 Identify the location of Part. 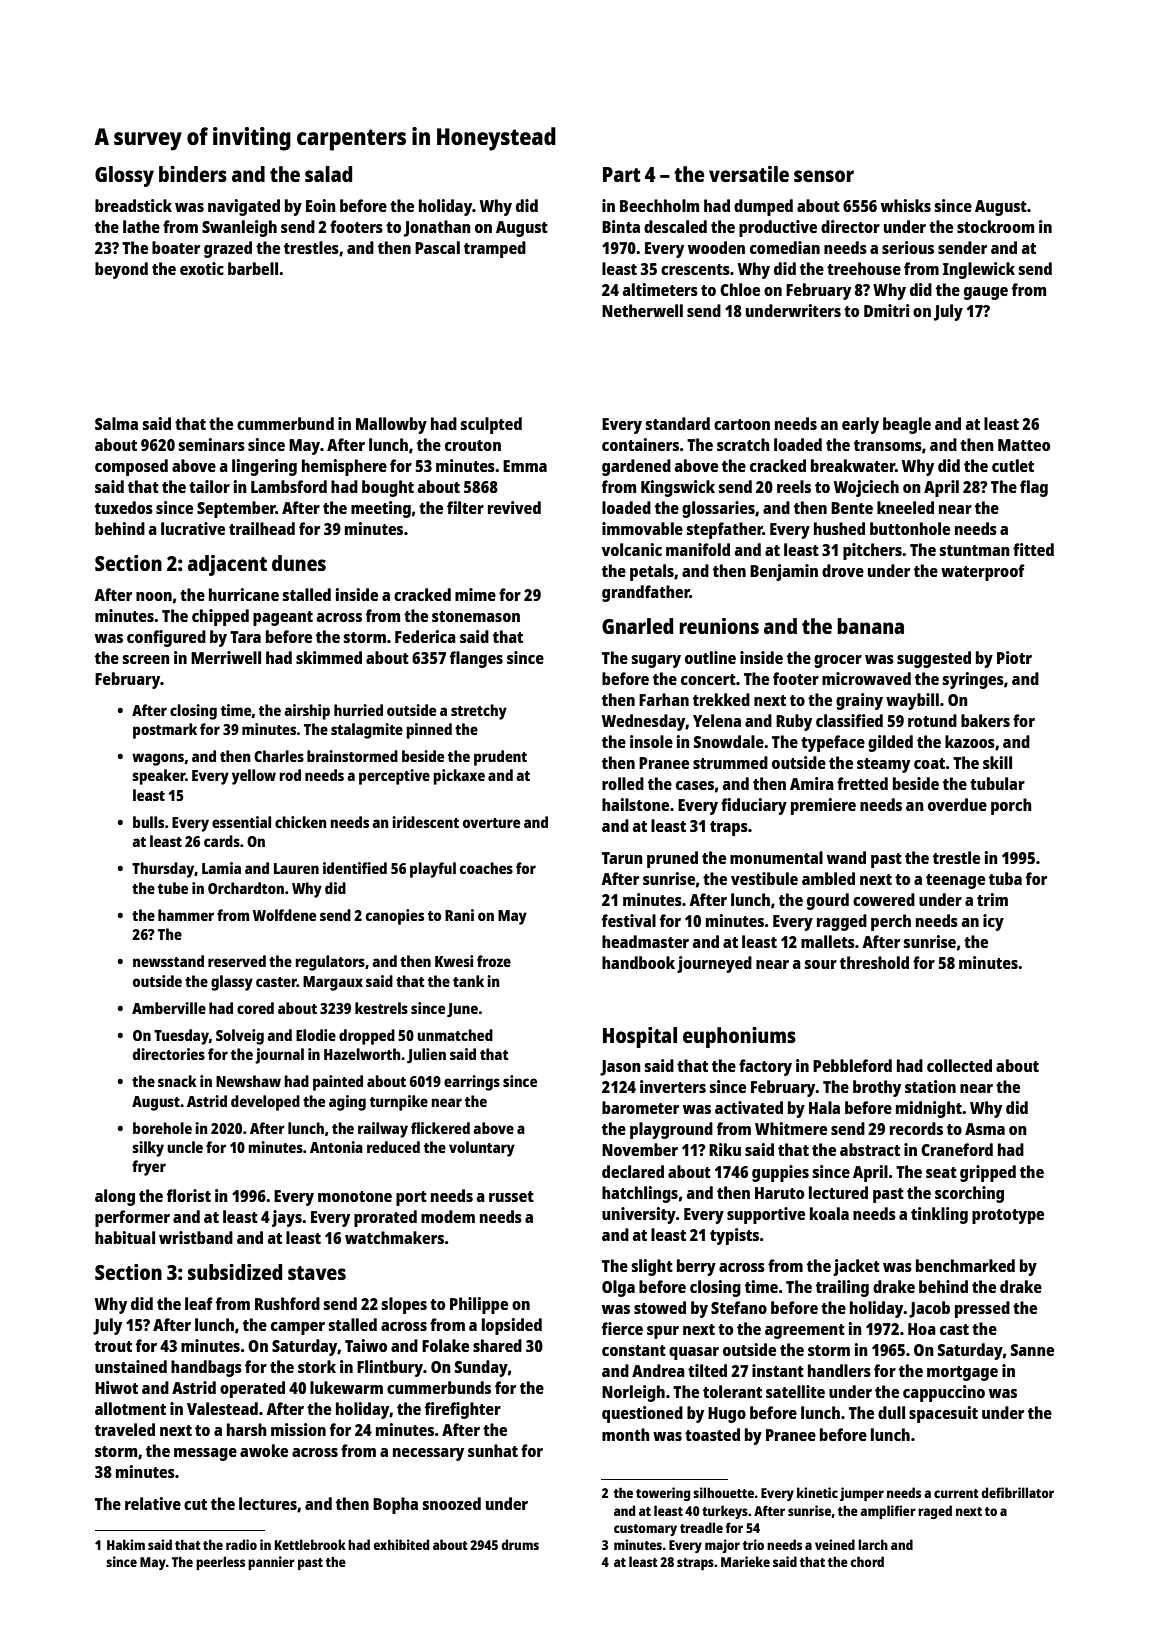
(622, 174).
